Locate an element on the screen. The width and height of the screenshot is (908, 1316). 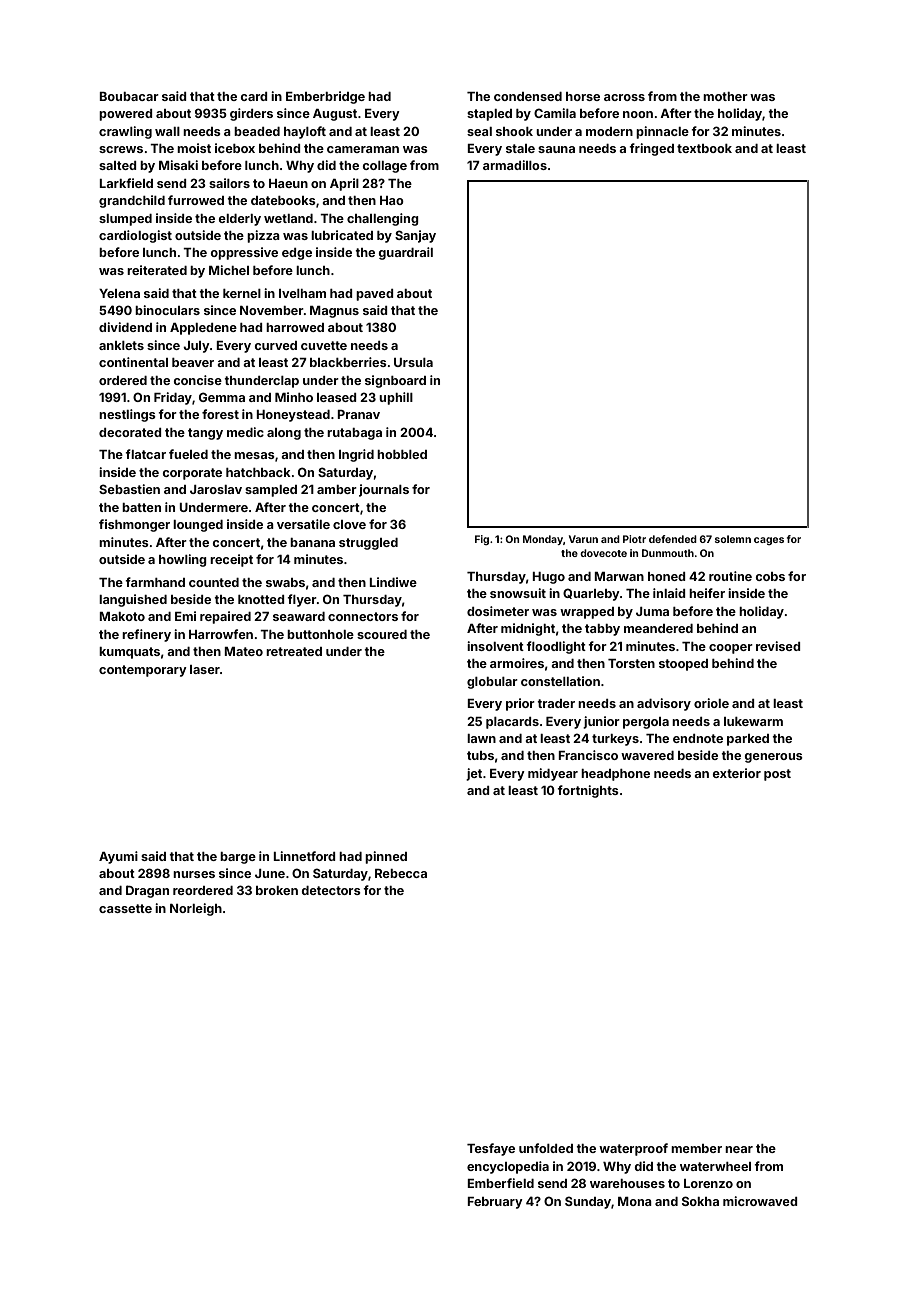
anklets is located at coordinates (121, 345).
